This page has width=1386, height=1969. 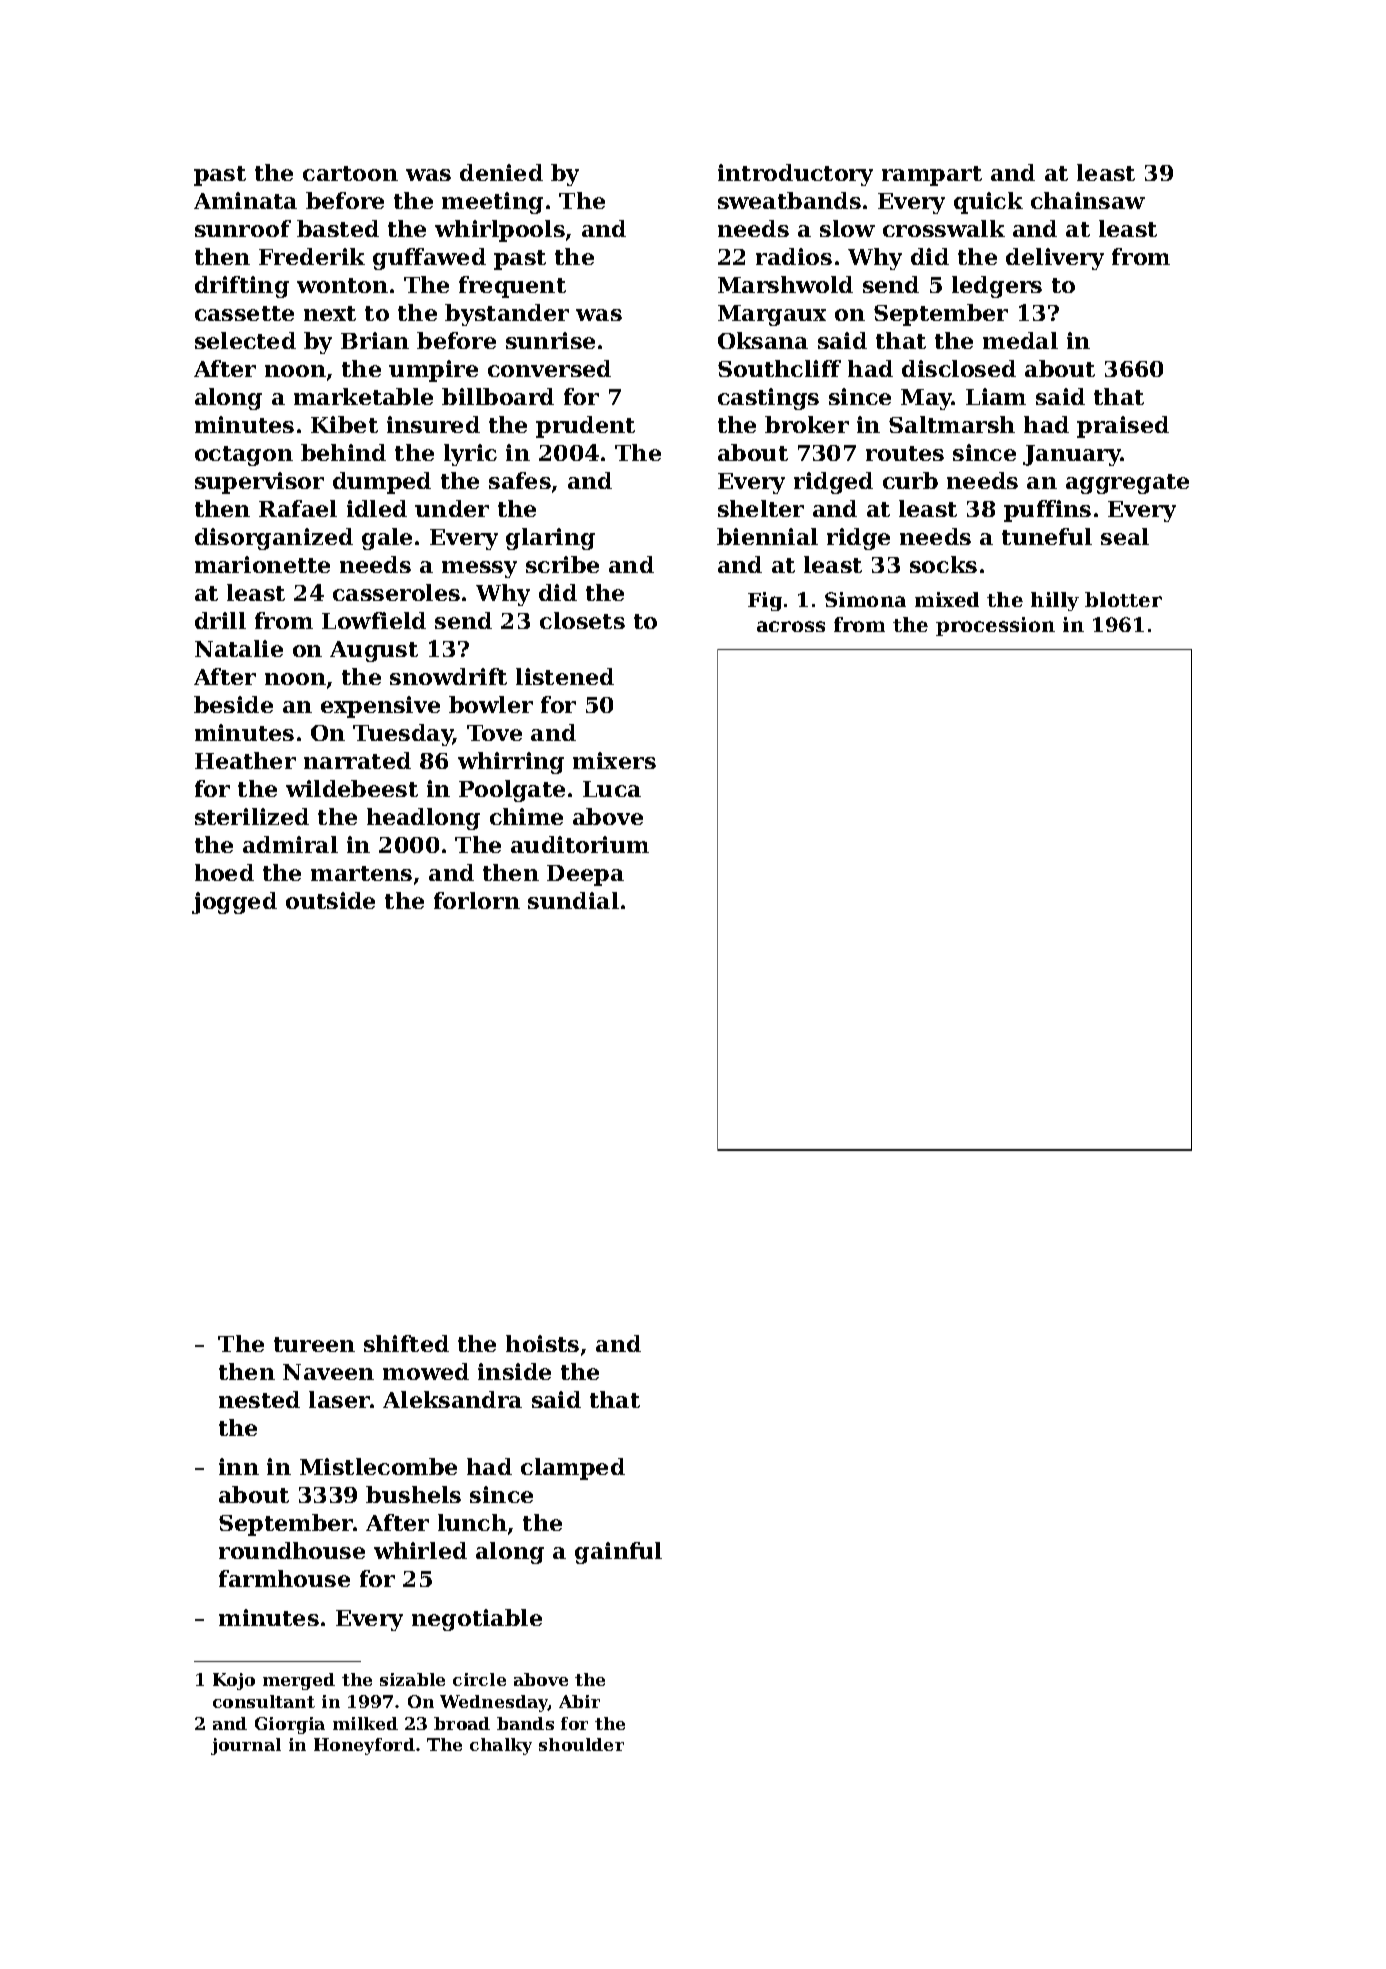 I want to click on procession, so click(x=995, y=626).
